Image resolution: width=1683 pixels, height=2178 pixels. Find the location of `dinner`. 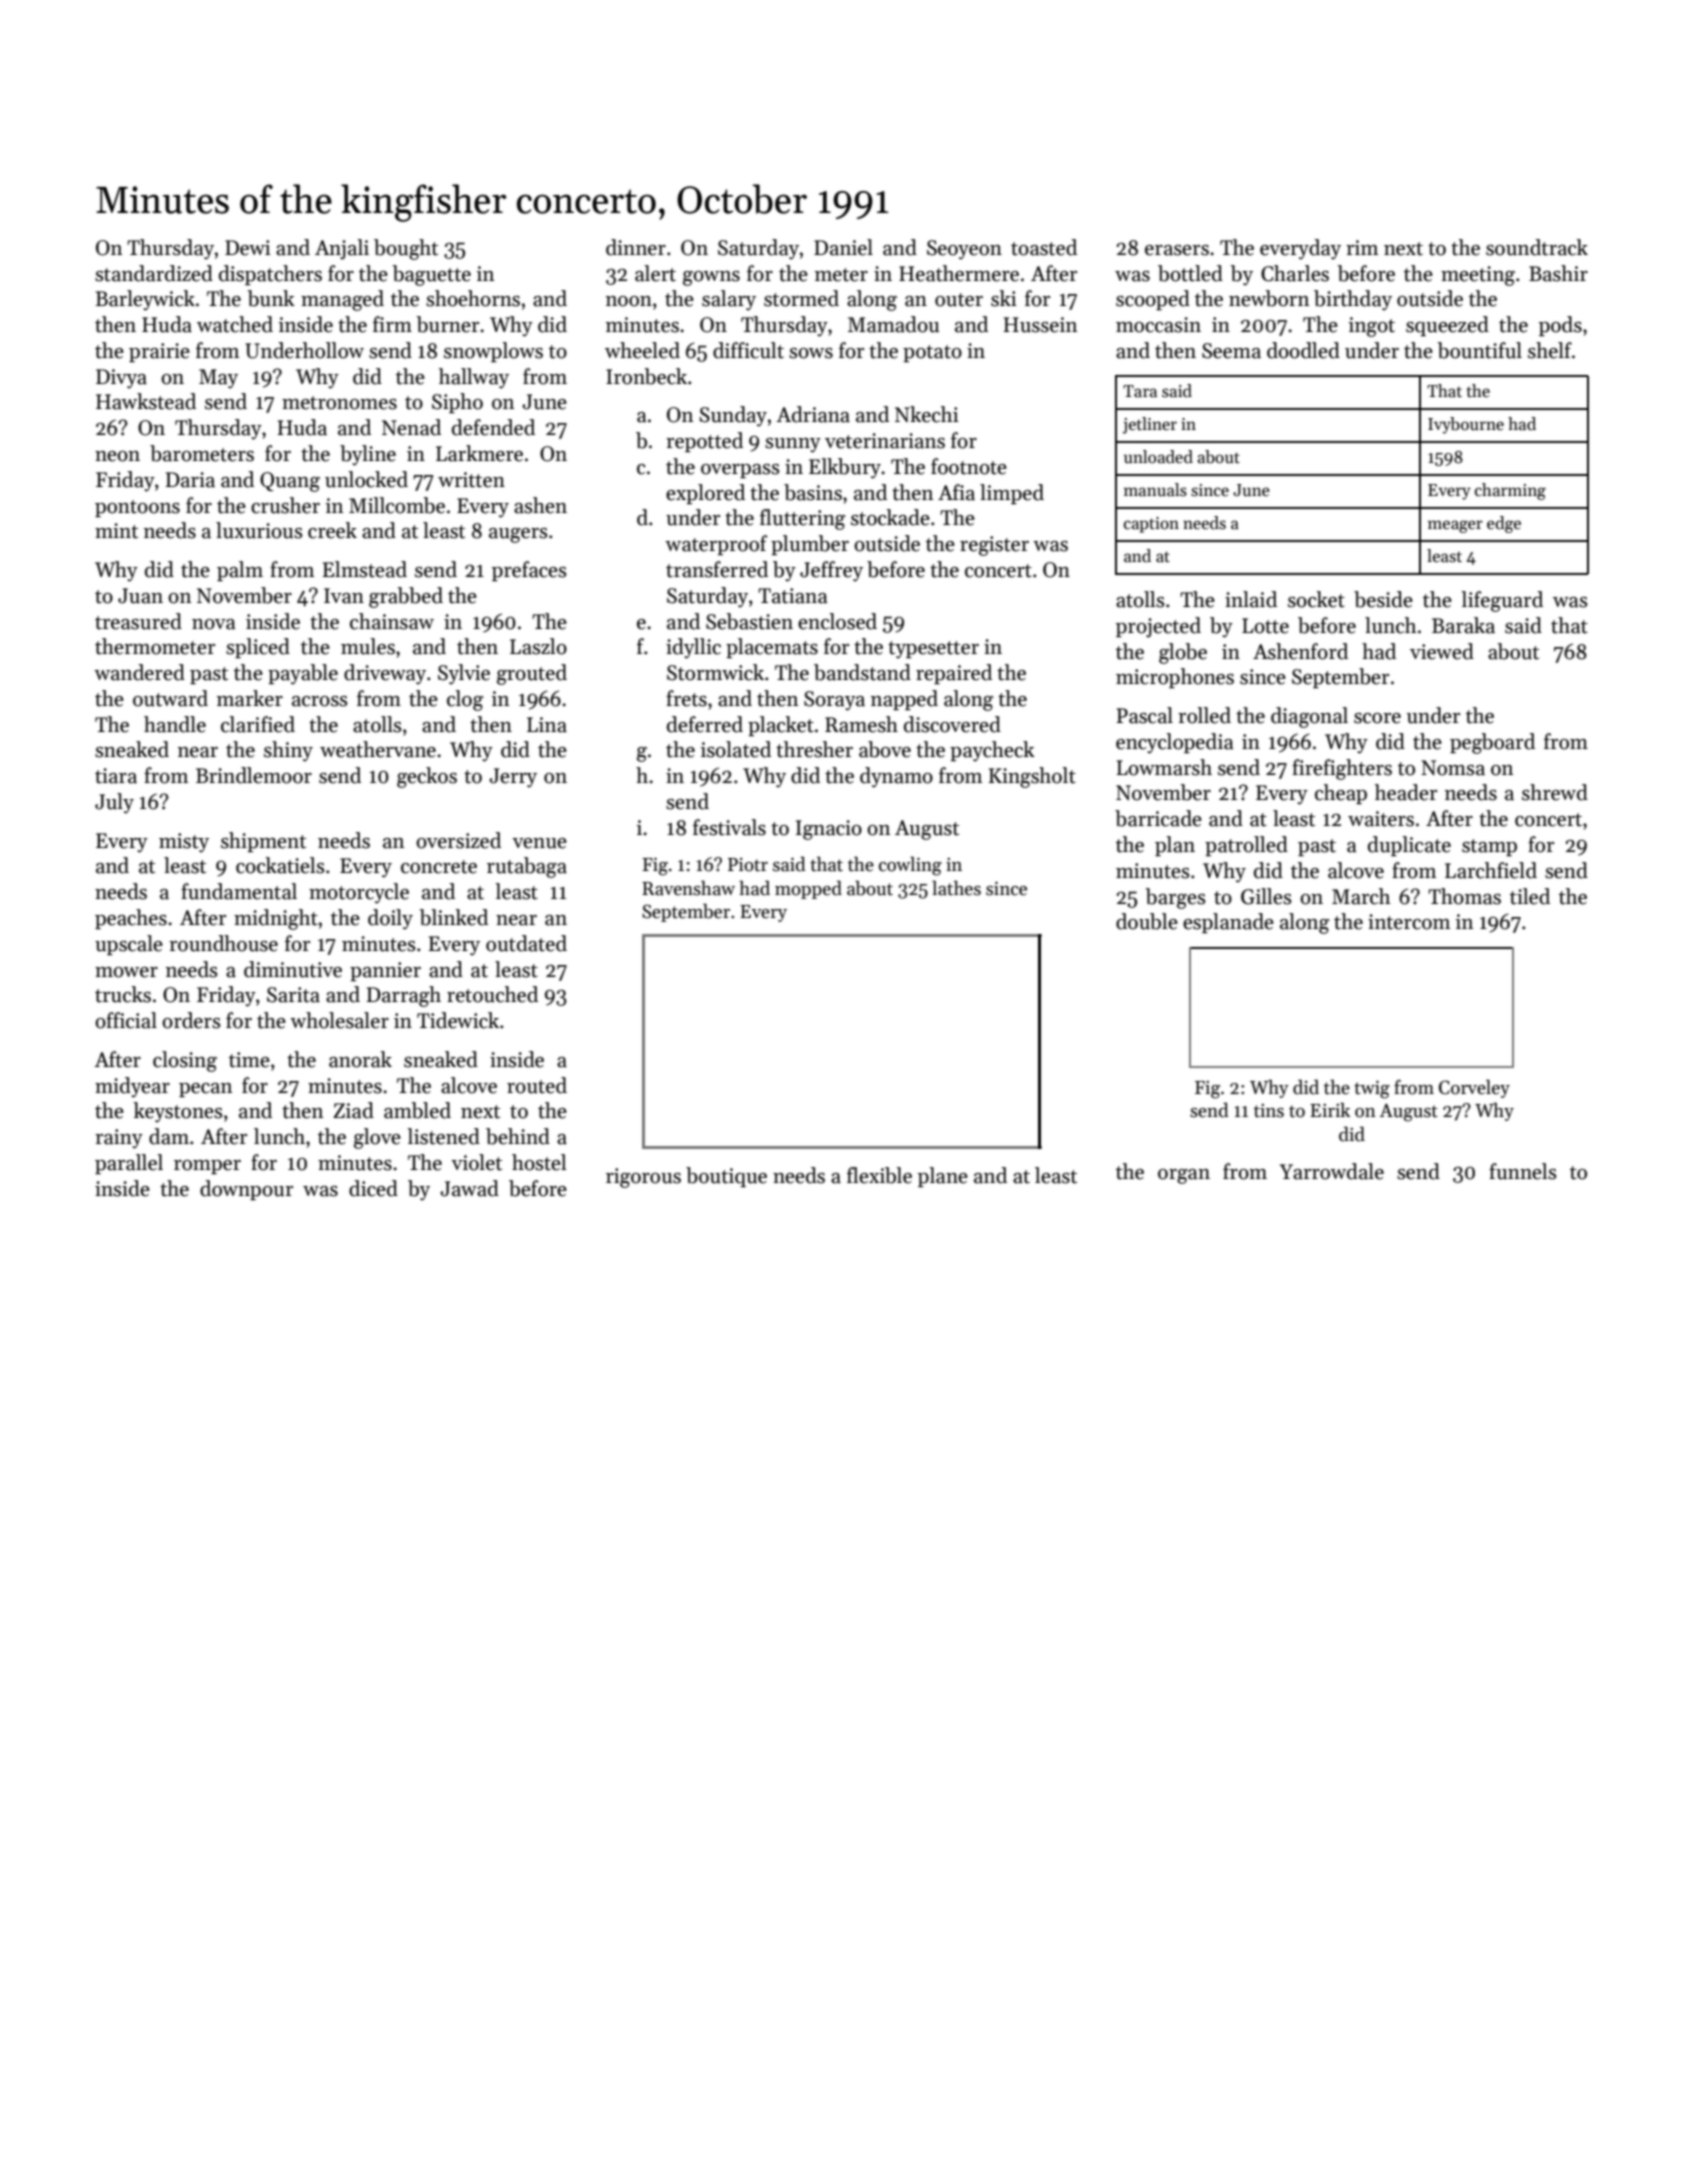

dinner is located at coordinates (636, 247).
